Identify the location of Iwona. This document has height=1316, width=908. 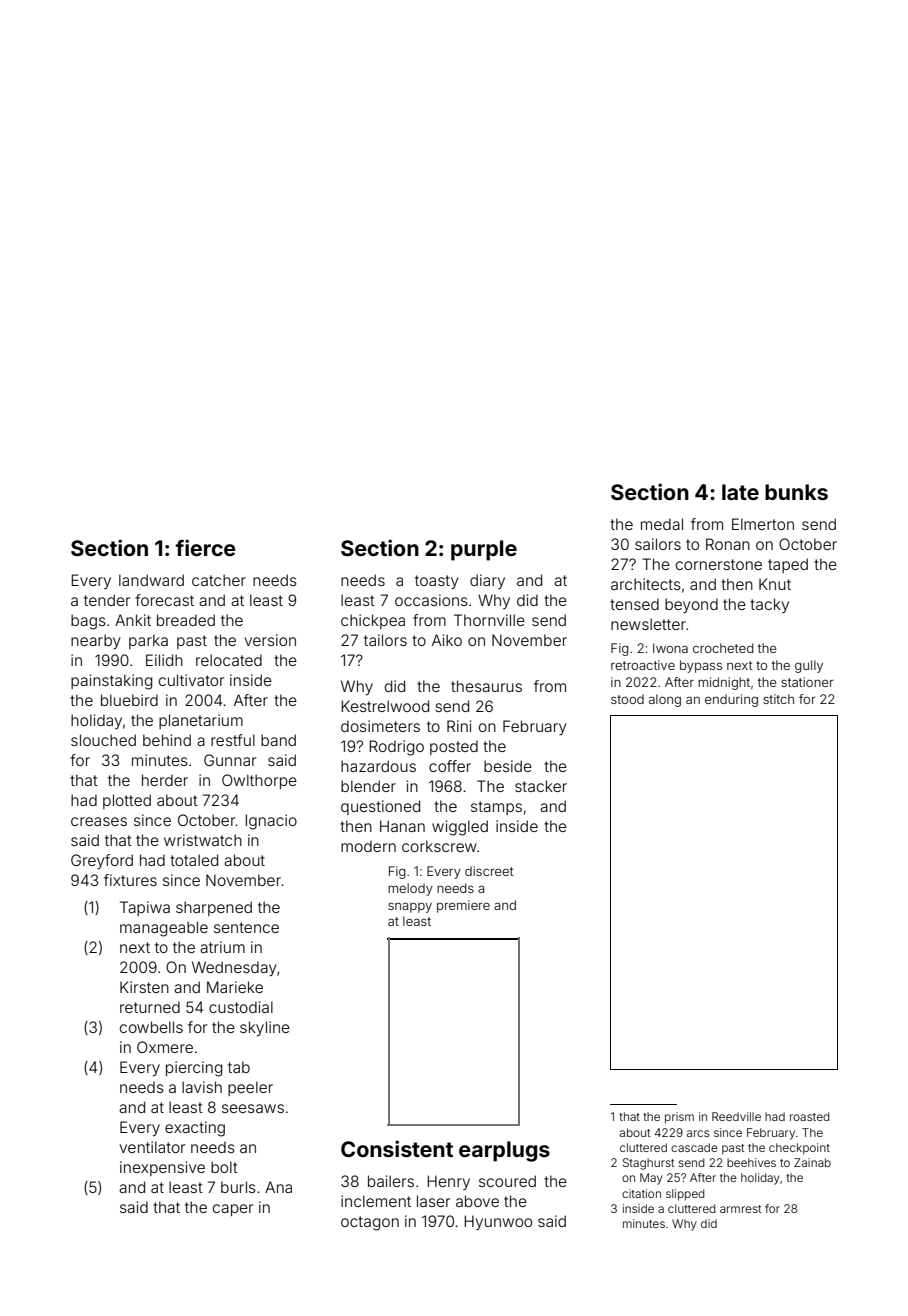
(670, 648).
